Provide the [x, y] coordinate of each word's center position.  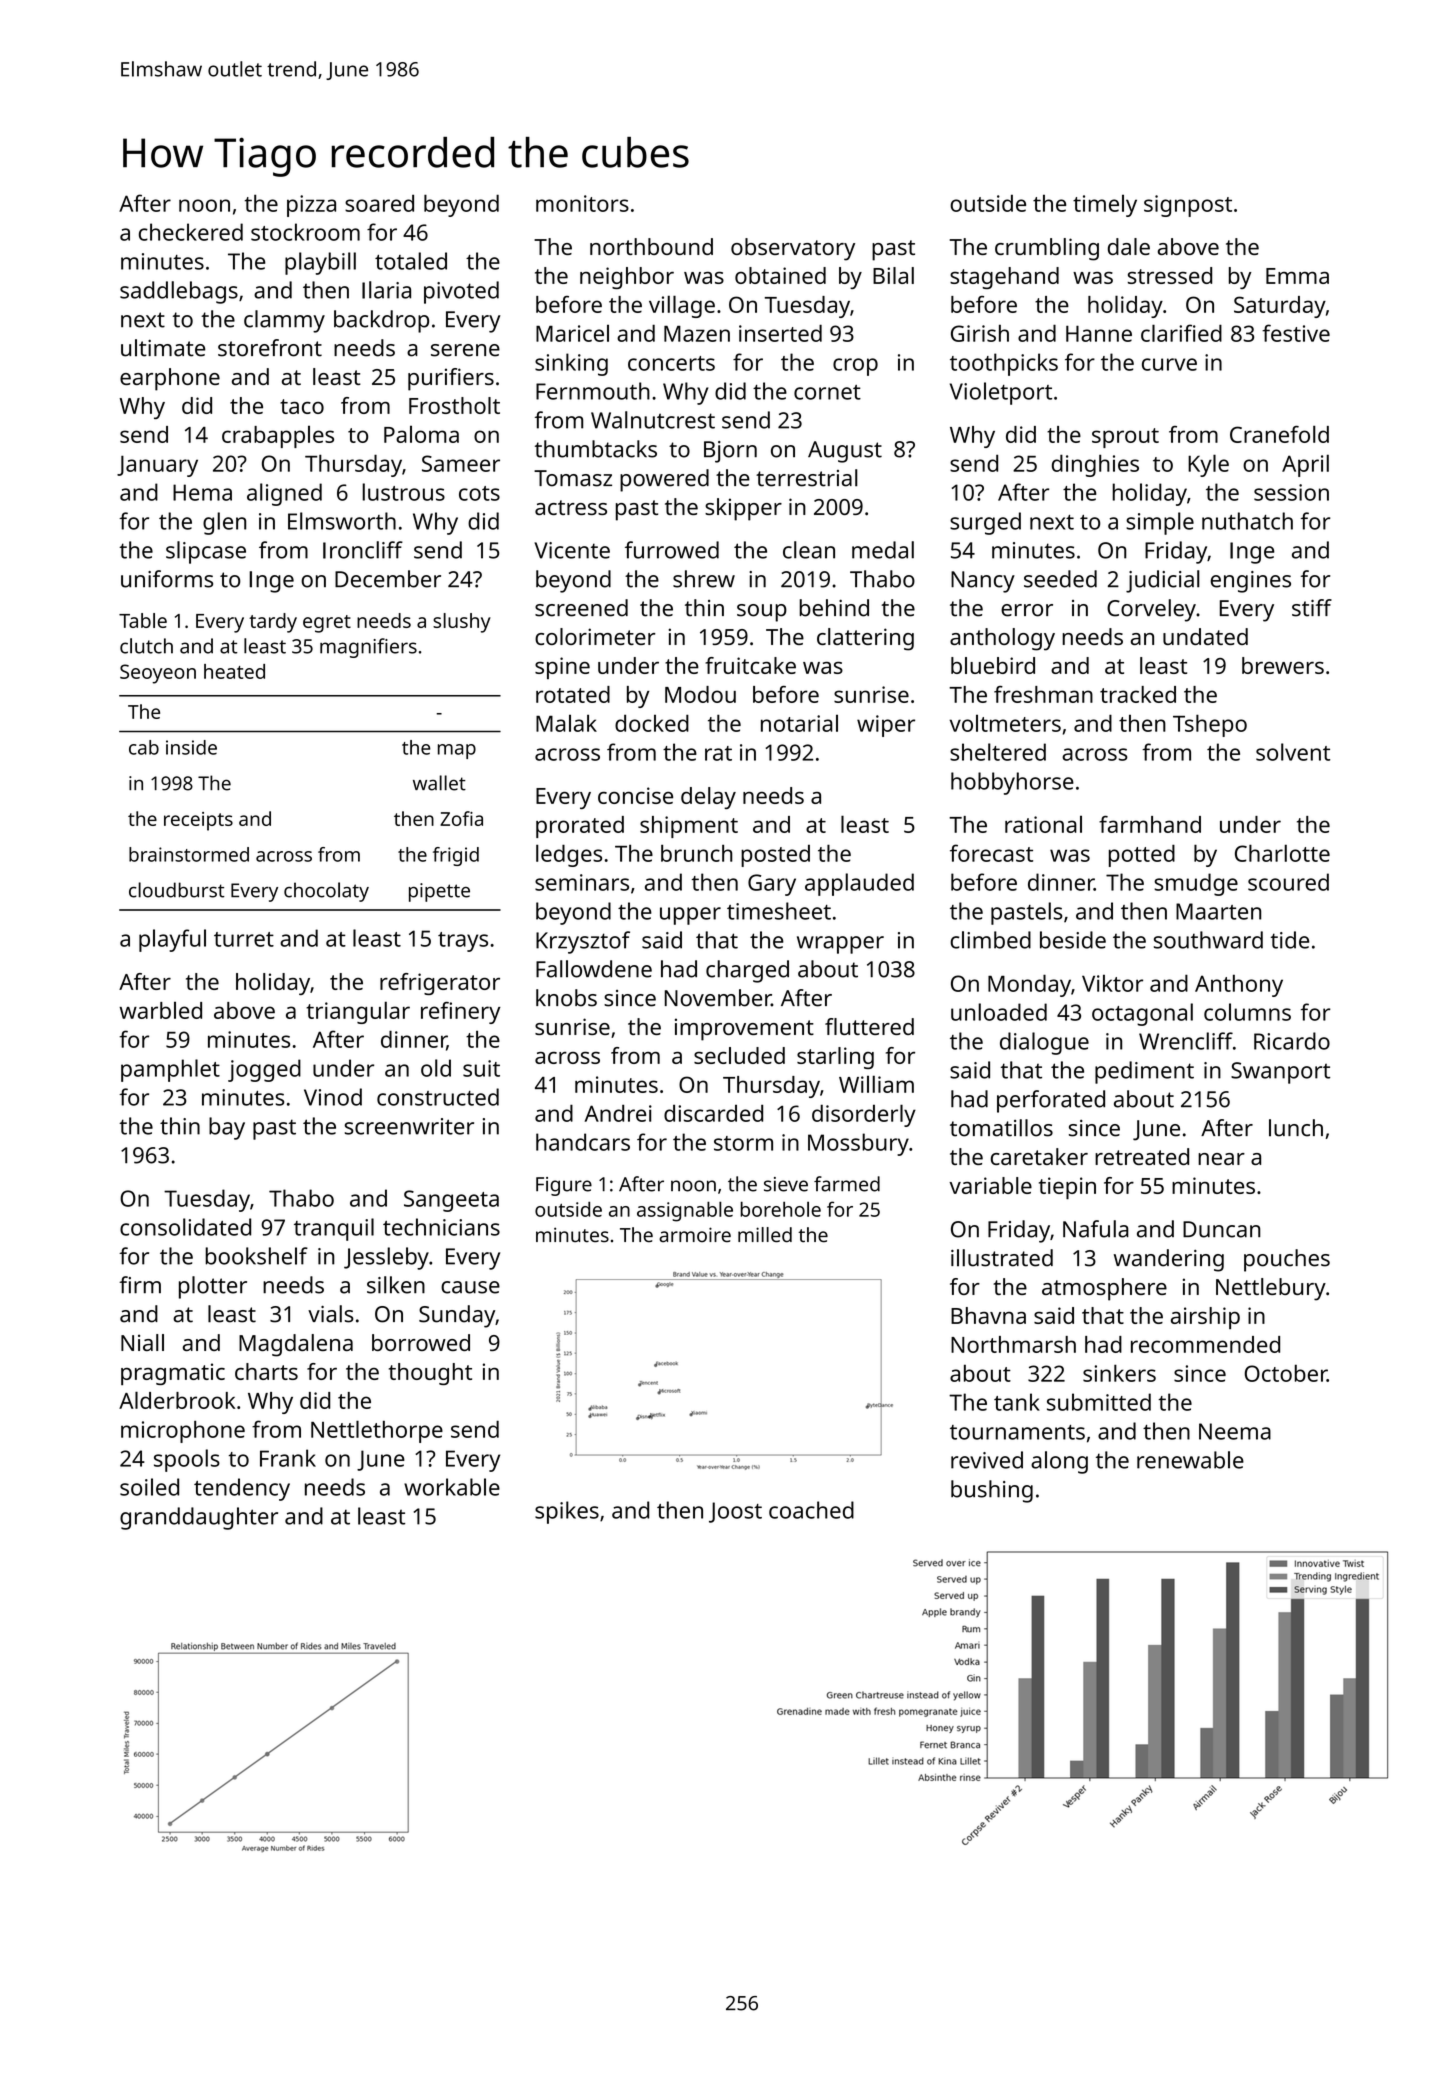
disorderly [864, 1115]
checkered [191, 232]
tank [1017, 1402]
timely [1105, 206]
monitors [582, 203]
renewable [1190, 1460]
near [1221, 1159]
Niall [142, 1342]
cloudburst [177, 890]
